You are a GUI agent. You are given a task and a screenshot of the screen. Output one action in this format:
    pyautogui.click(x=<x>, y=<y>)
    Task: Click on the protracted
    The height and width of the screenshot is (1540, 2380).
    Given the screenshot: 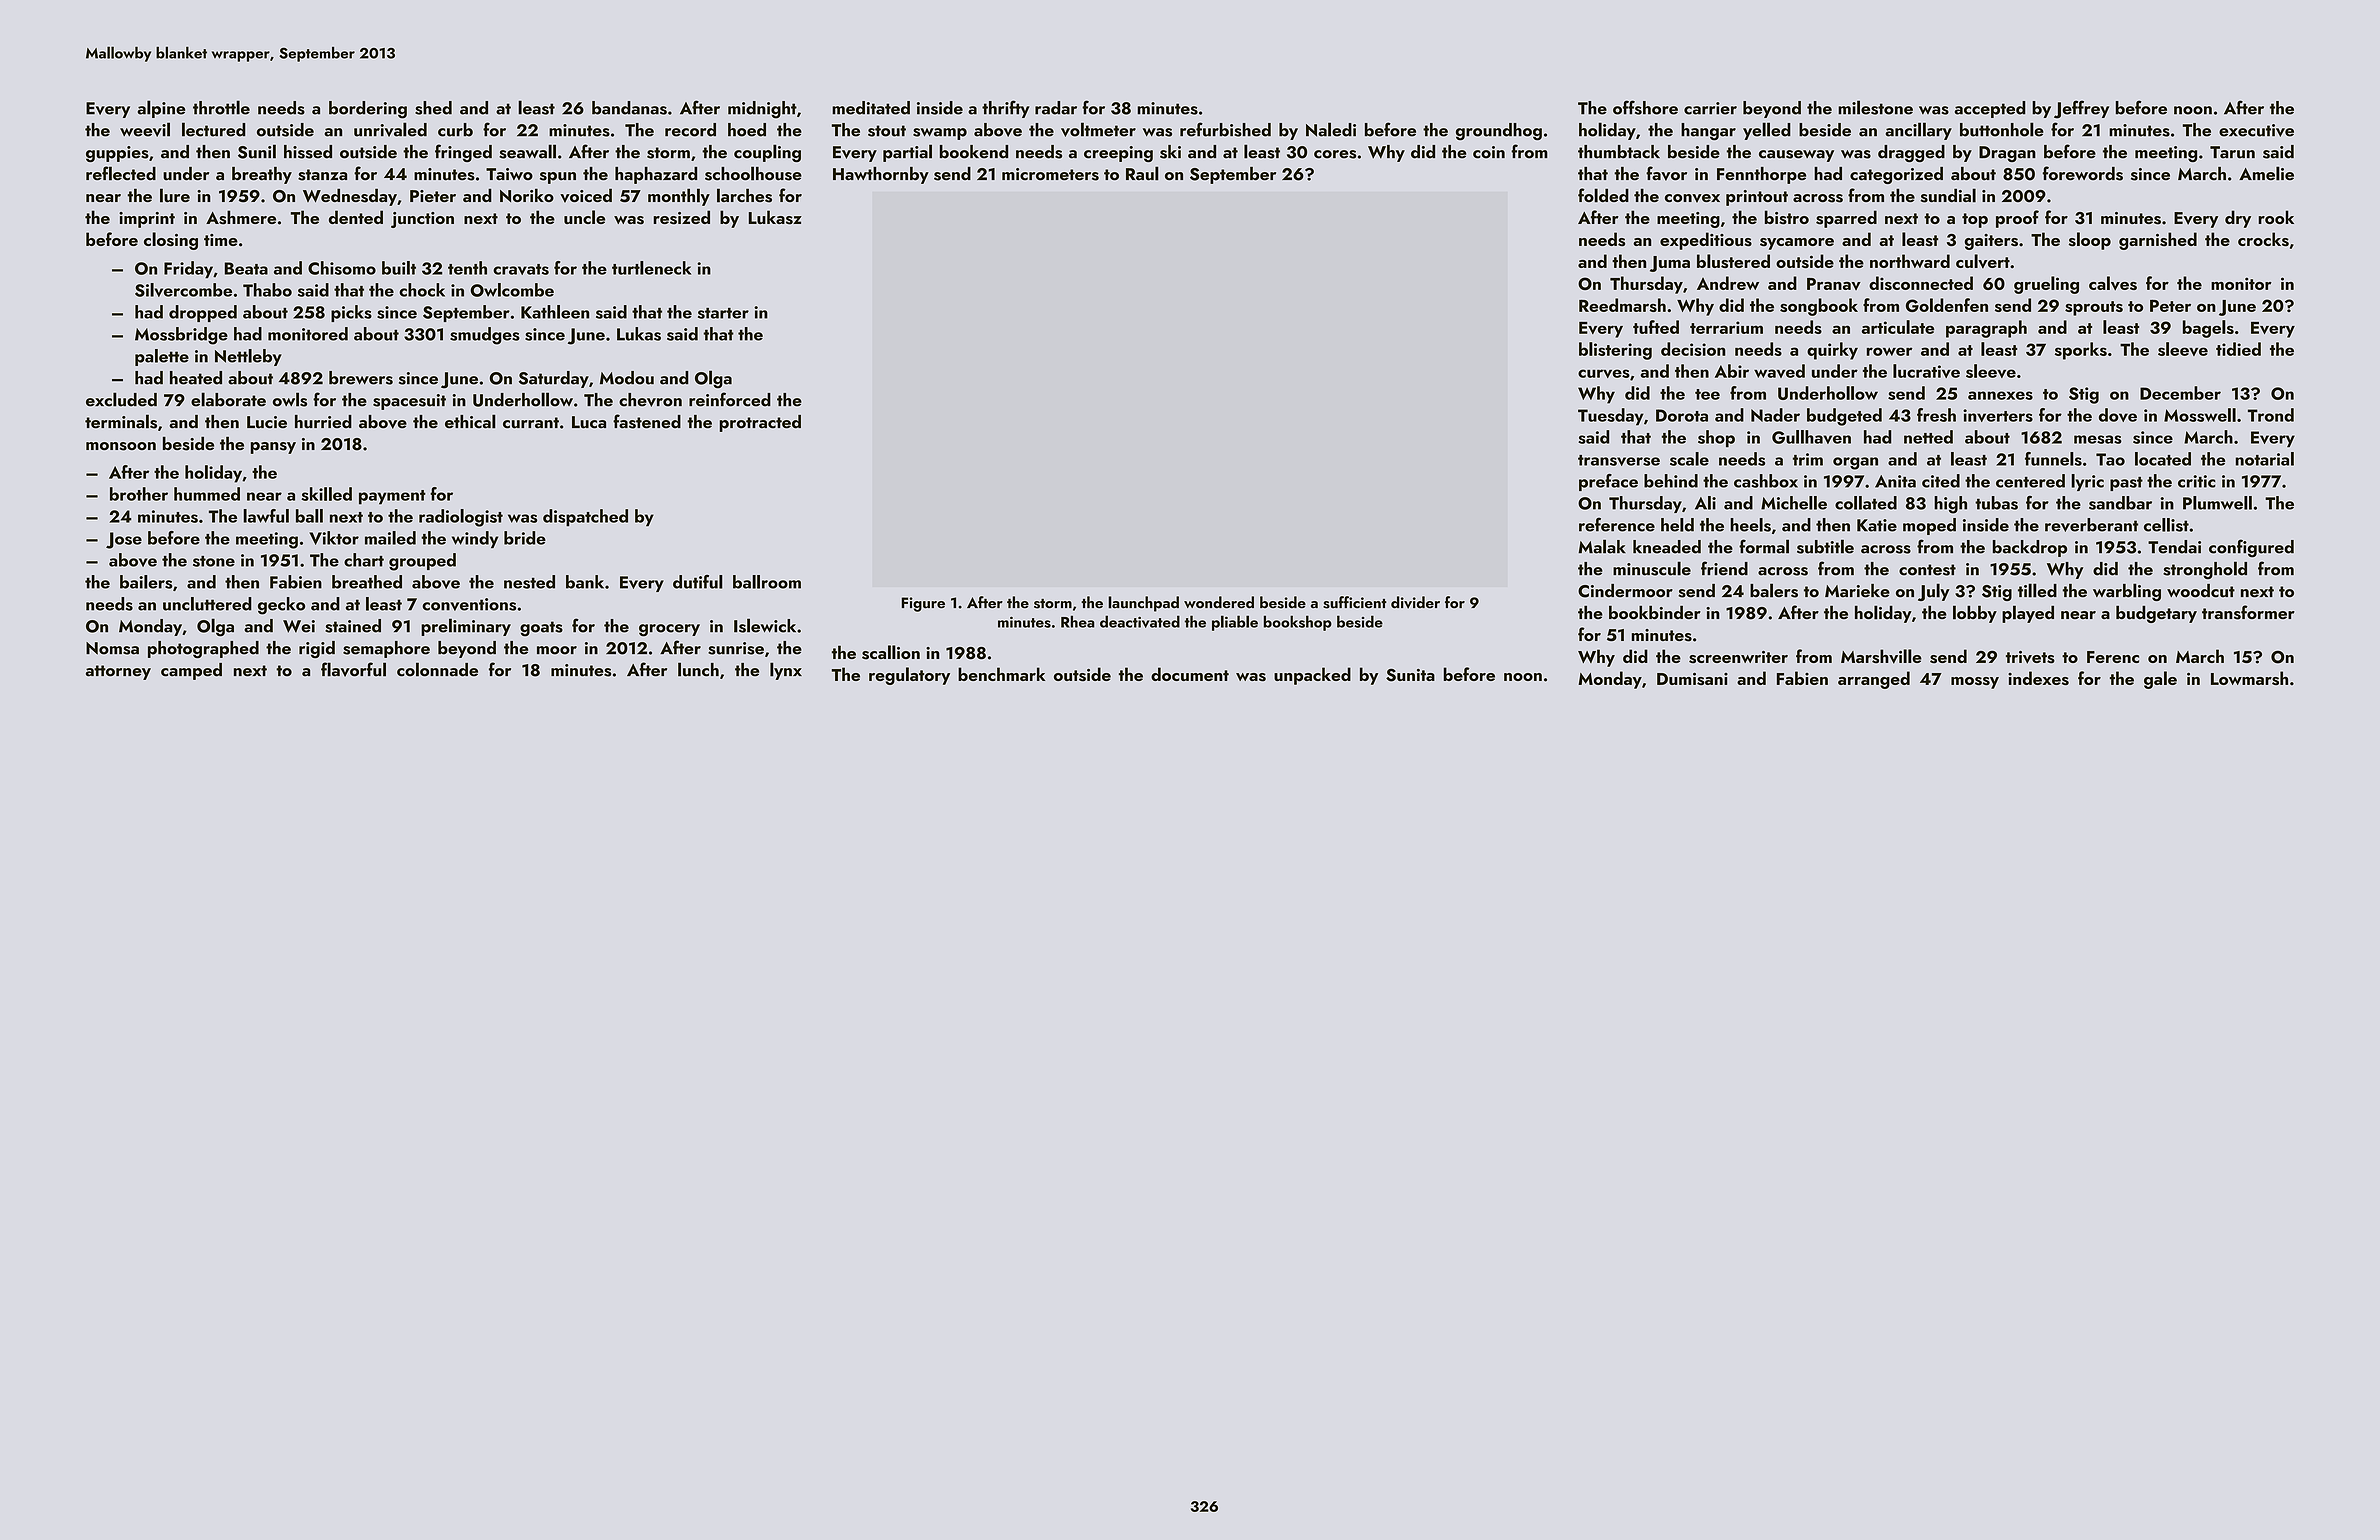 What is the action you would take?
    pyautogui.click(x=760, y=423)
